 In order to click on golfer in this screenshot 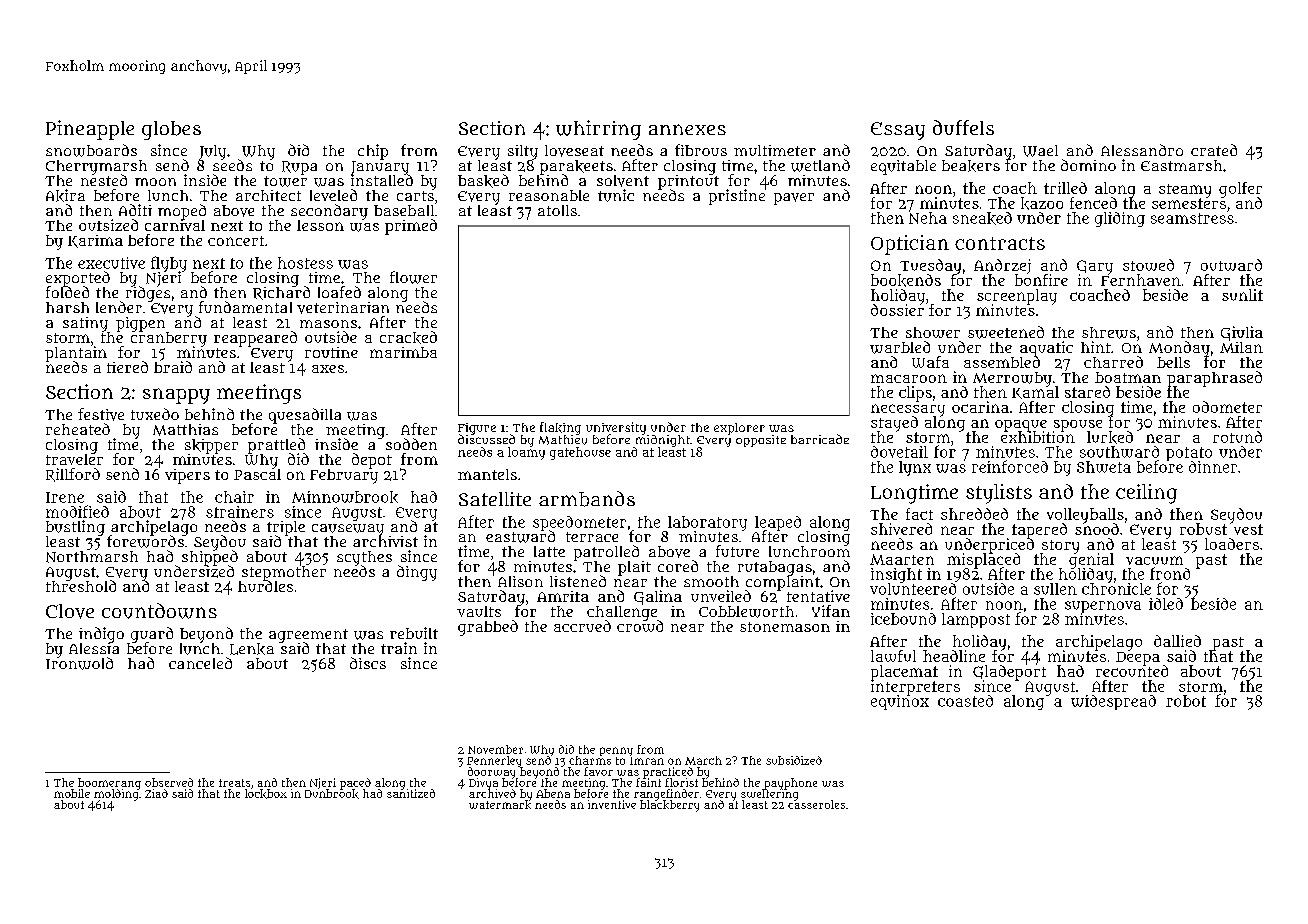, I will do `click(1240, 189)`.
